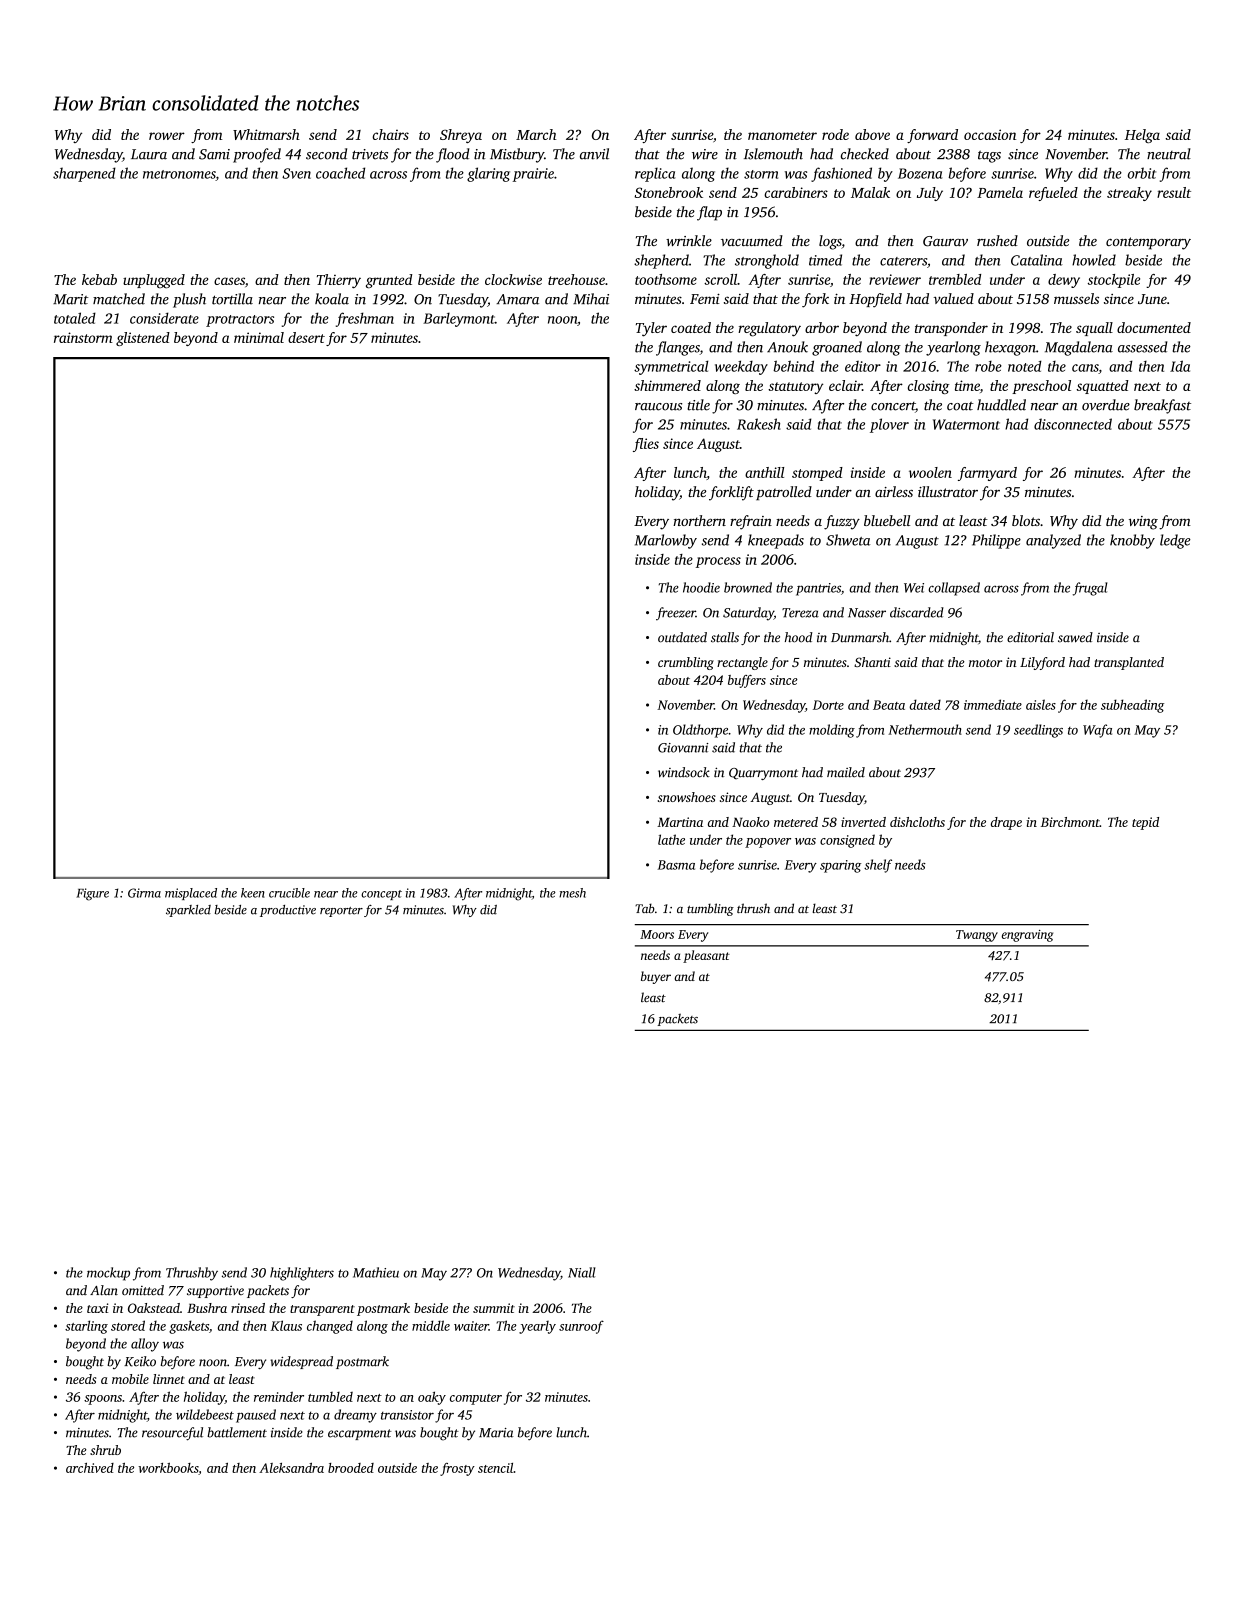 Image resolution: width=1244 pixels, height=1610 pixels. I want to click on summit, so click(494, 1308).
